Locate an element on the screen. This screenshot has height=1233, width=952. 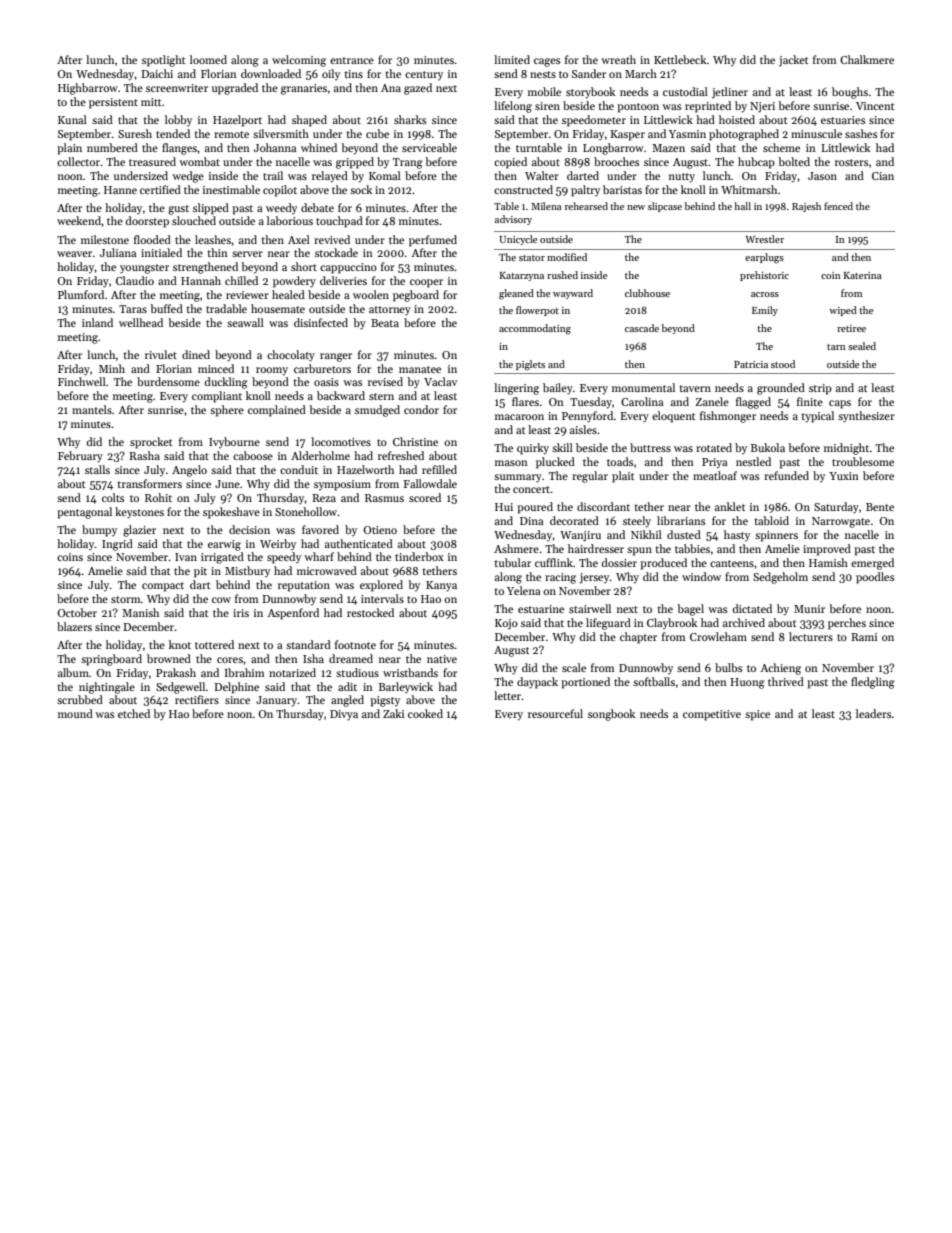
cooked is located at coordinates (425, 713).
